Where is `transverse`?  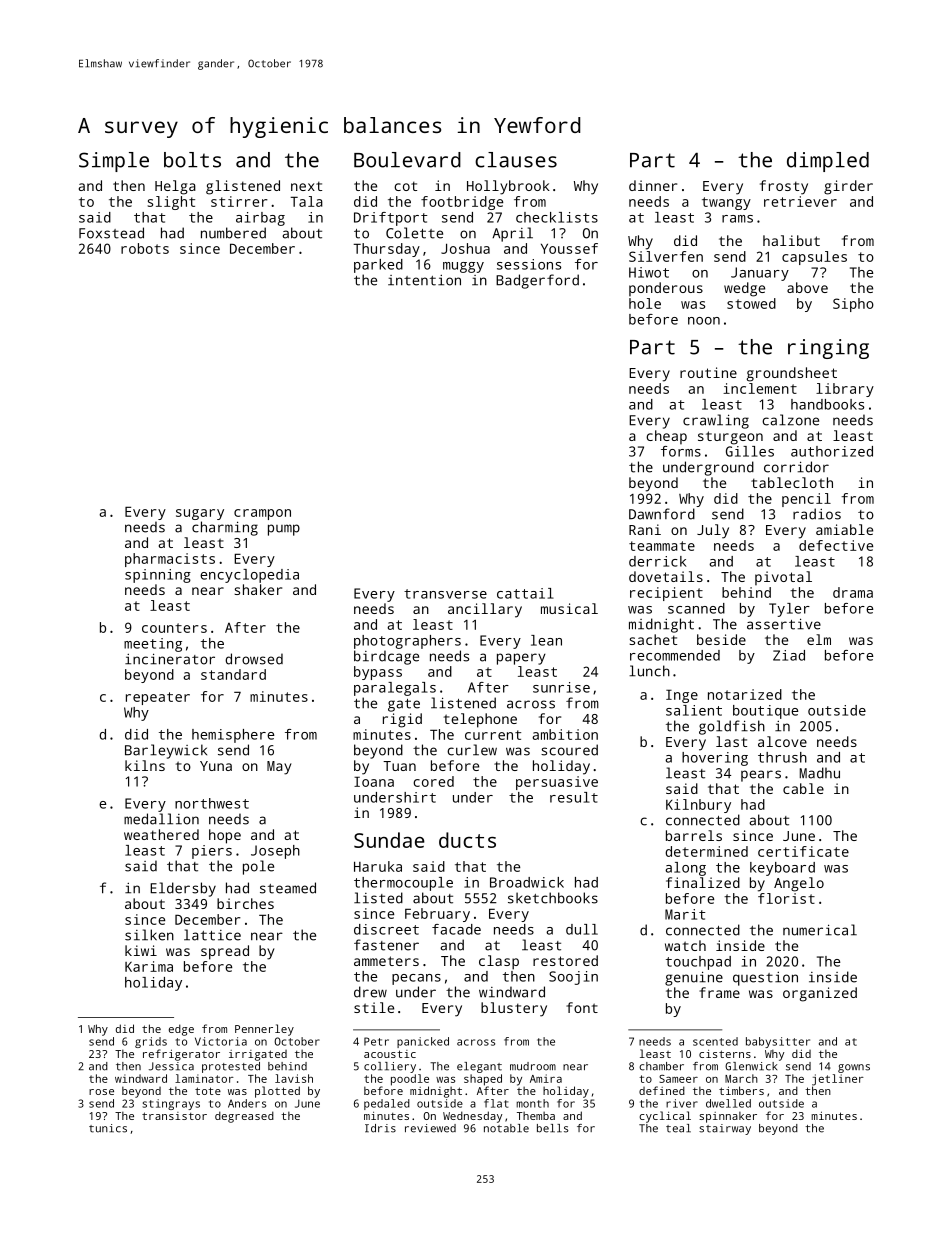
transverse is located at coordinates (445, 594).
